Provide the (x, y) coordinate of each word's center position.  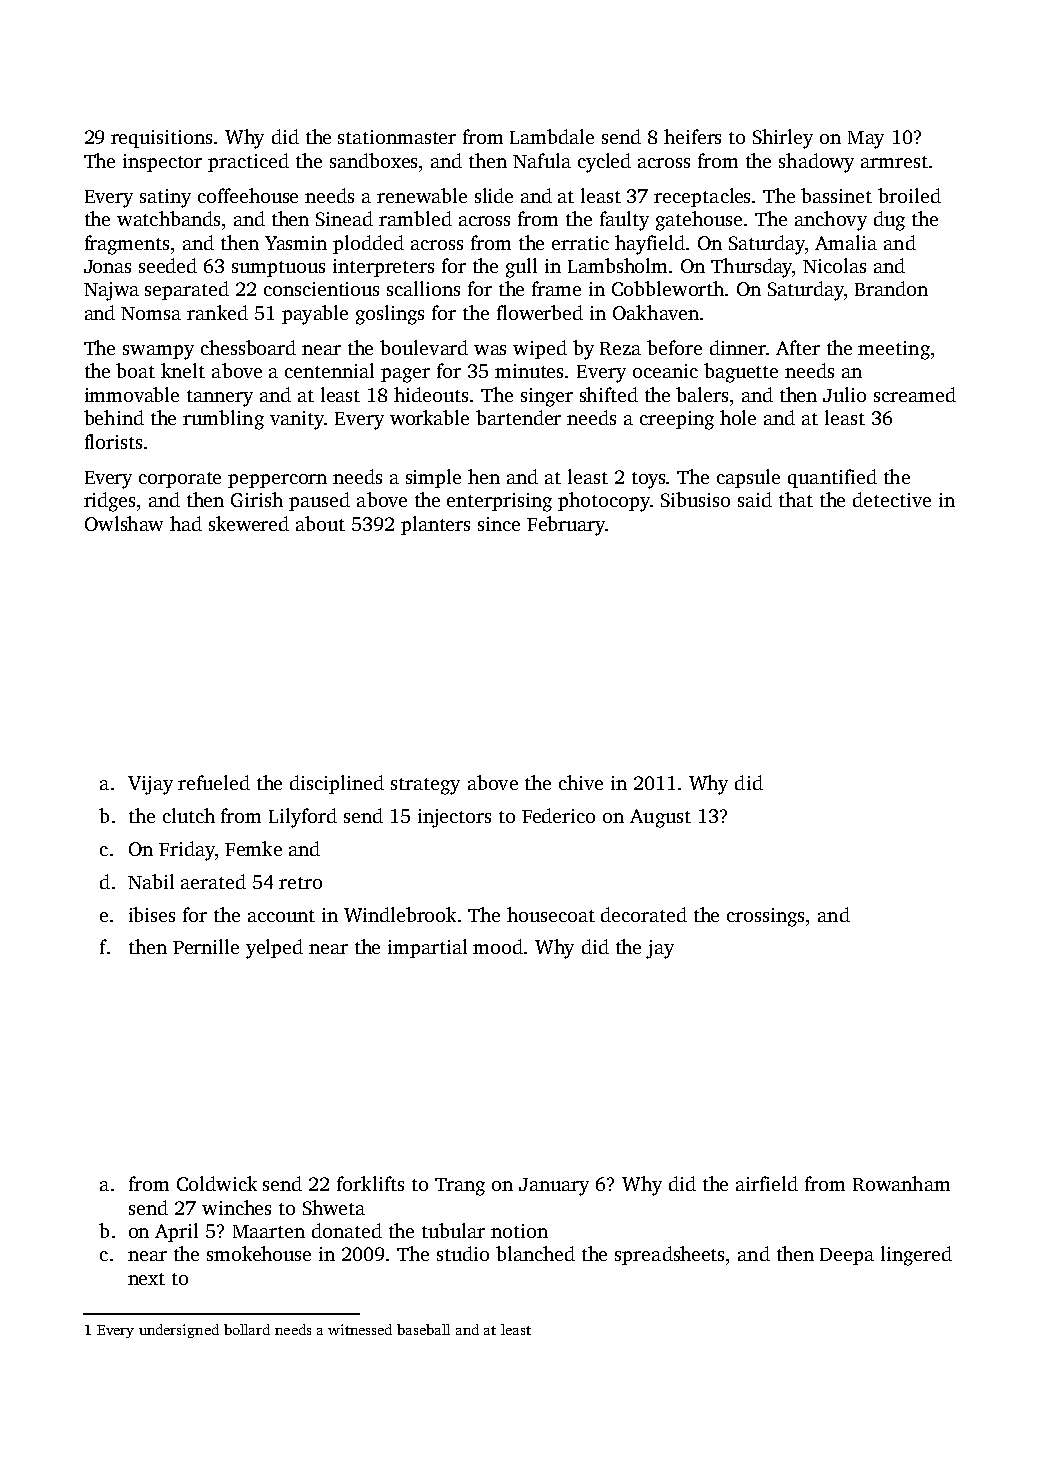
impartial (427, 948)
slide (494, 195)
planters (435, 525)
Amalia (846, 242)
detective (892, 499)
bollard (247, 1329)
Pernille (206, 946)
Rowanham (901, 1183)
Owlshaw (124, 523)
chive (581, 782)
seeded (168, 265)
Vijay (150, 785)
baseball (423, 1329)
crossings (765, 917)
